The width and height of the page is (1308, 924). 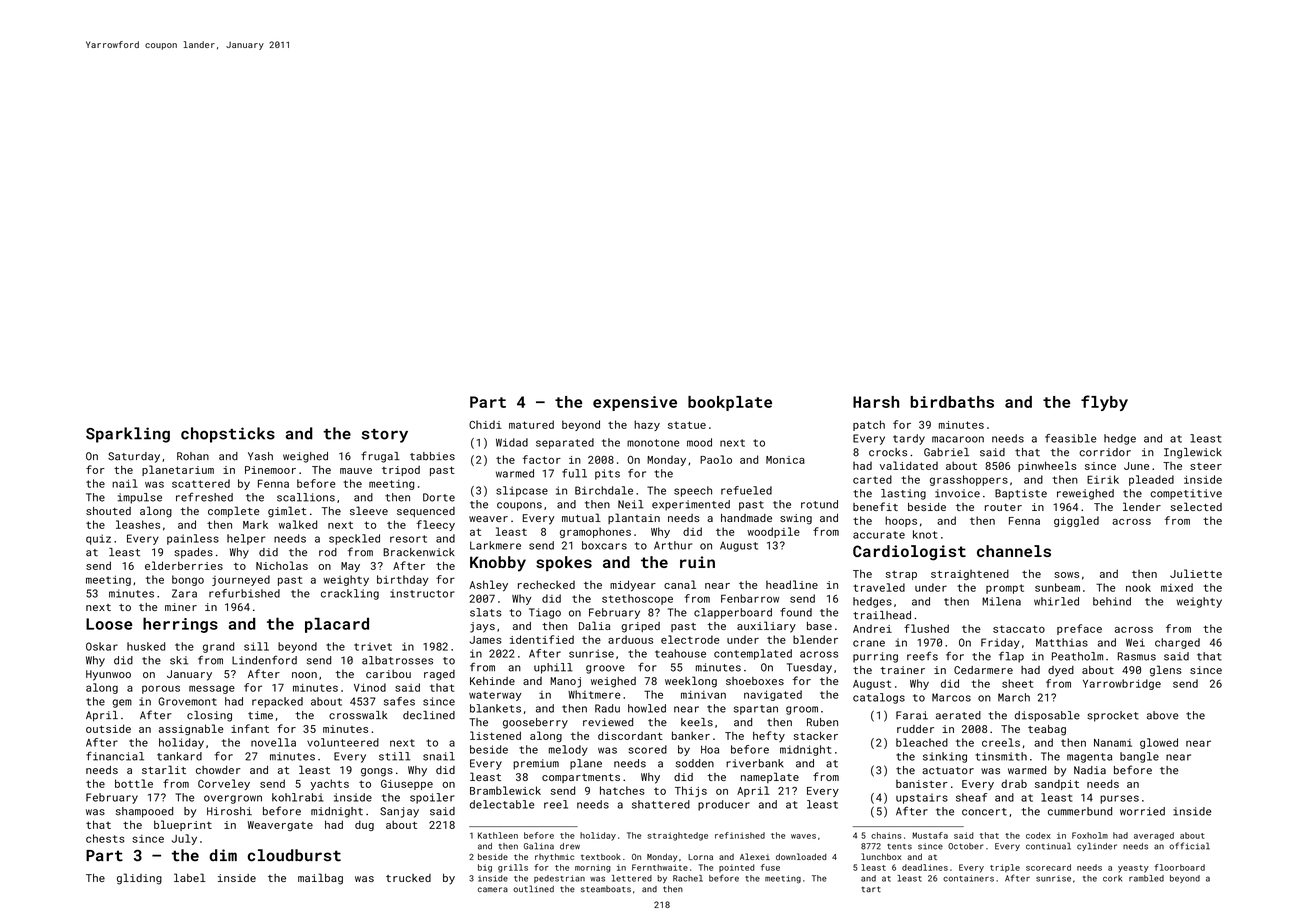 What do you see at coordinates (337, 625) in the page?
I see `placard` at bounding box center [337, 625].
